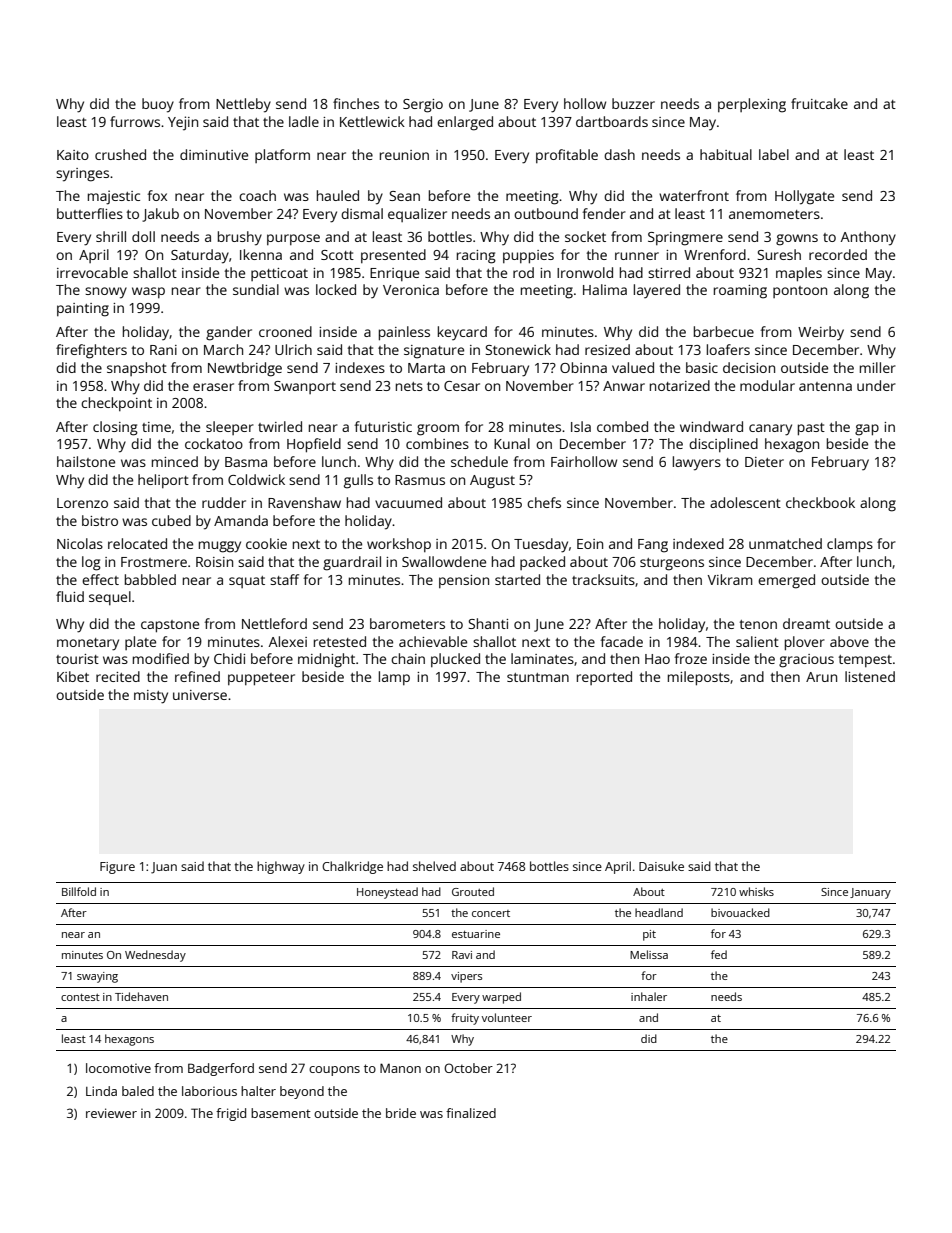  Describe the element at coordinates (779, 254) in the page. I see `Suresh` at that location.
